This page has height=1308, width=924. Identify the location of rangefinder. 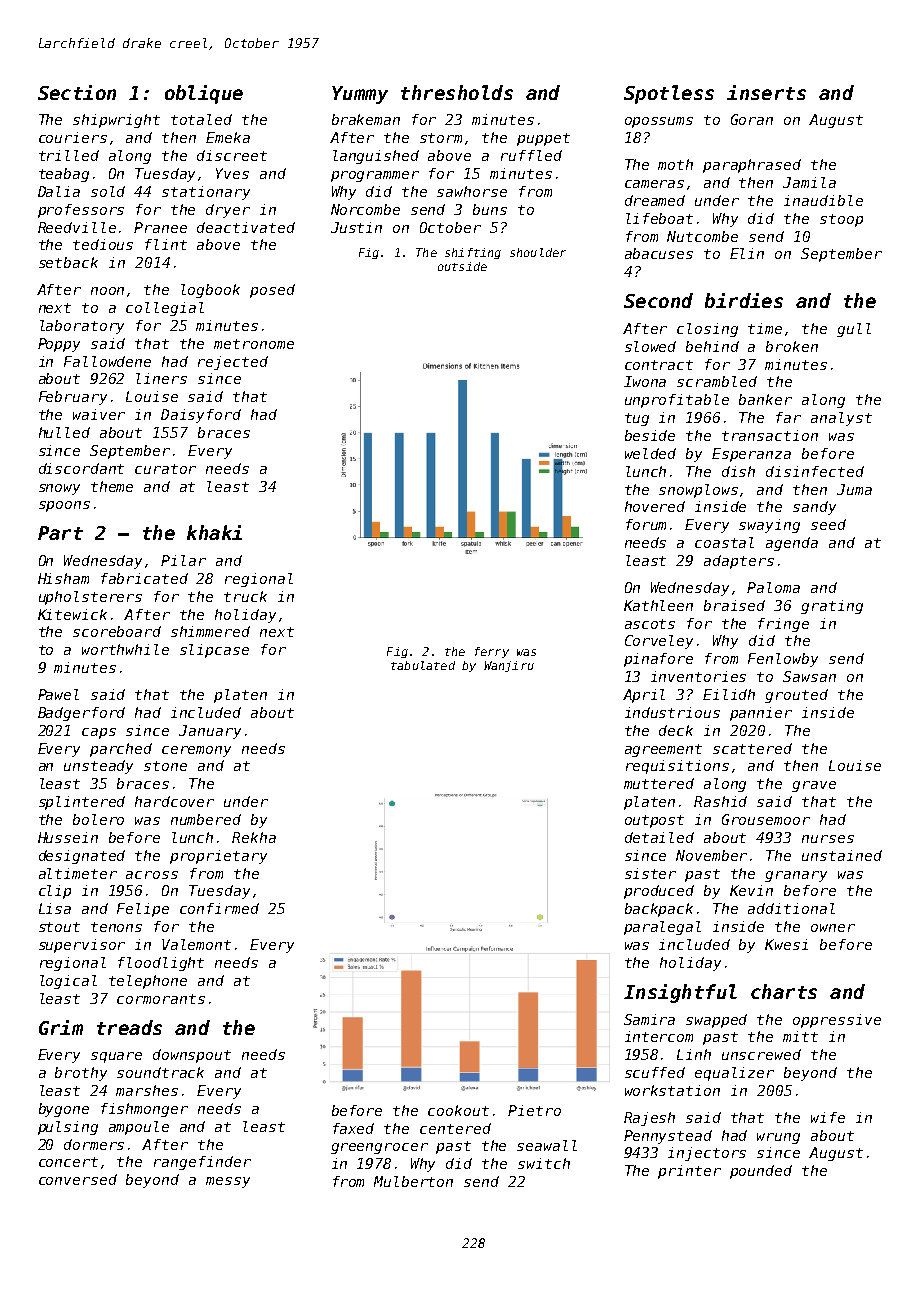
(202, 1163).
